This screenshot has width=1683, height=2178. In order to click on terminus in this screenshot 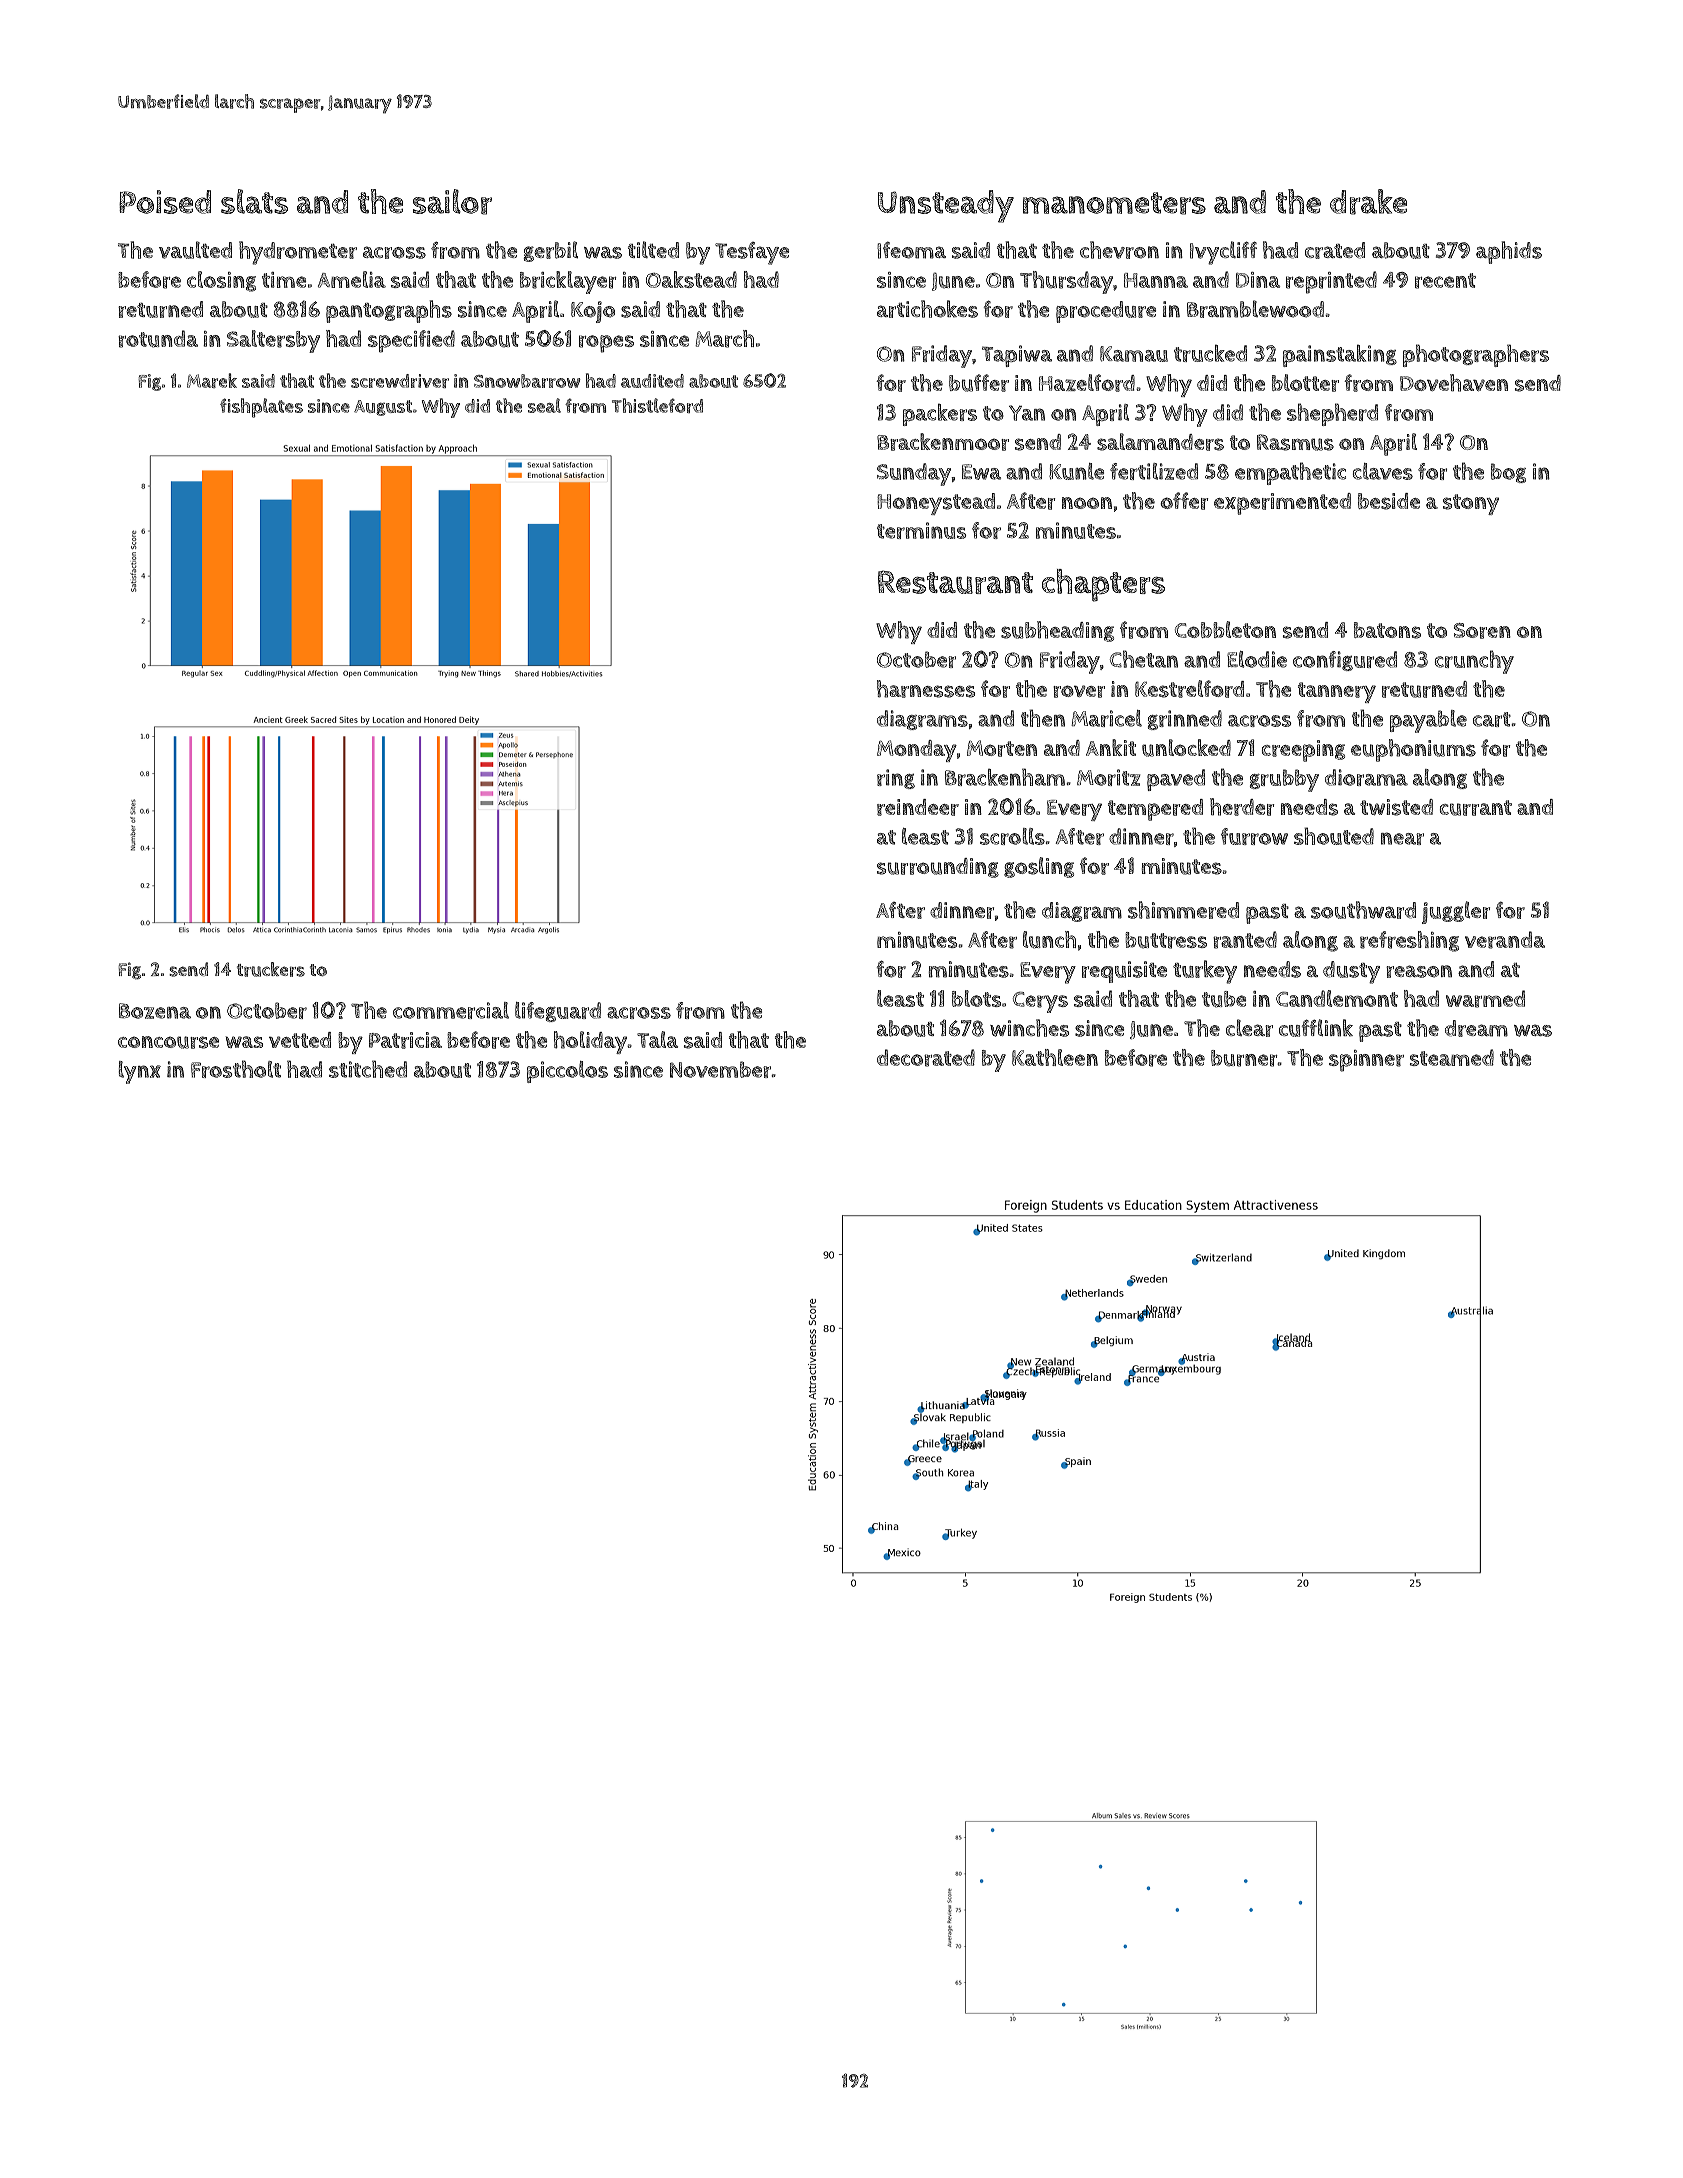, I will do `click(921, 530)`.
